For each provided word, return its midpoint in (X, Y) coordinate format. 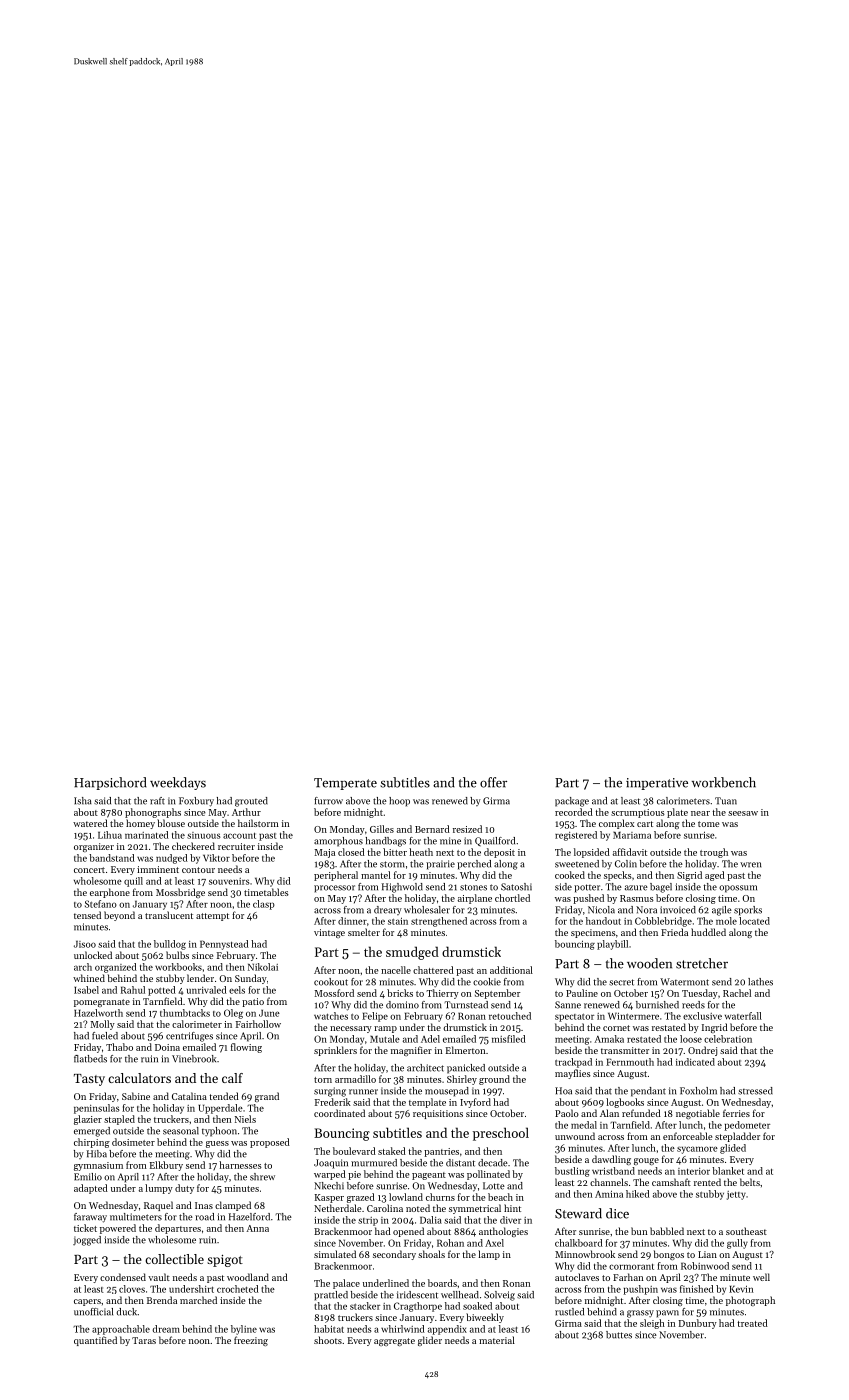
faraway (90, 1218)
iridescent (417, 1295)
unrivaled (207, 990)
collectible (174, 1259)
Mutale (385, 1039)
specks (618, 876)
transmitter (625, 1050)
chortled (512, 898)
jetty (736, 1195)
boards (442, 1283)
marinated (147, 835)
